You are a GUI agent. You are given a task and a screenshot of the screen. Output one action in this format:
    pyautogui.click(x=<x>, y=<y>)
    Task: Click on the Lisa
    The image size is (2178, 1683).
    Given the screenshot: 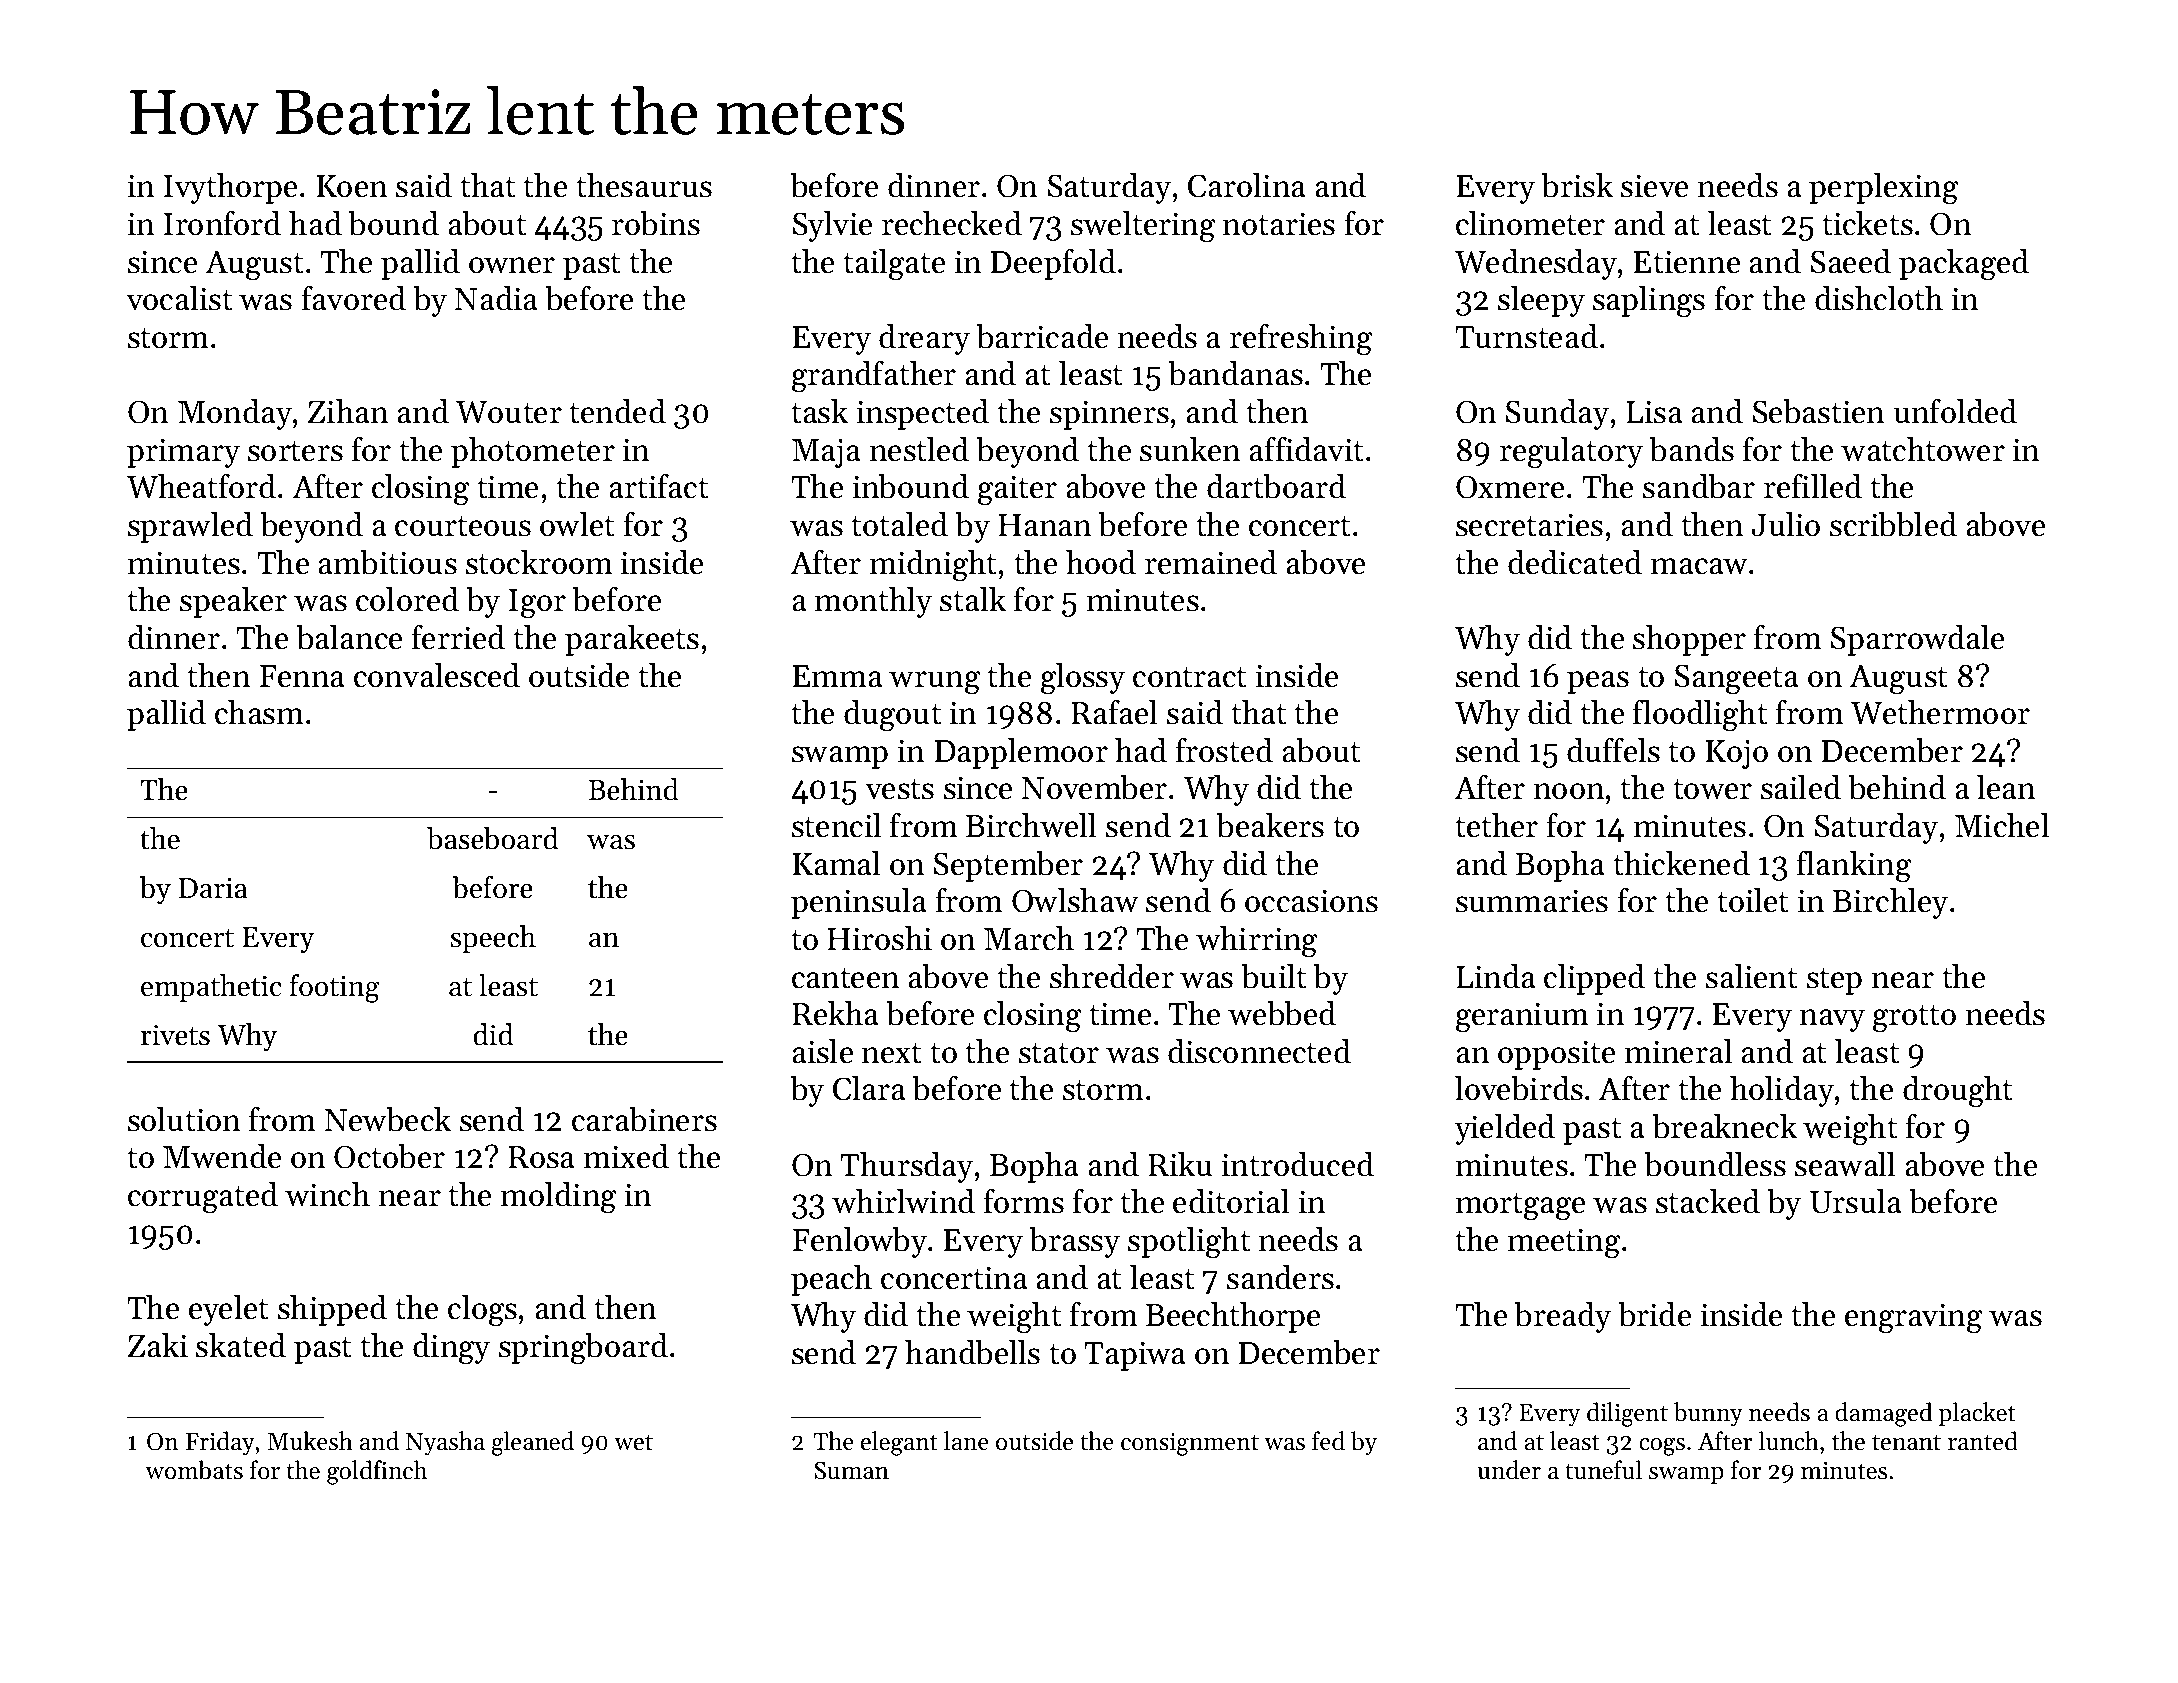 What is the action you would take?
    pyautogui.click(x=1654, y=412)
